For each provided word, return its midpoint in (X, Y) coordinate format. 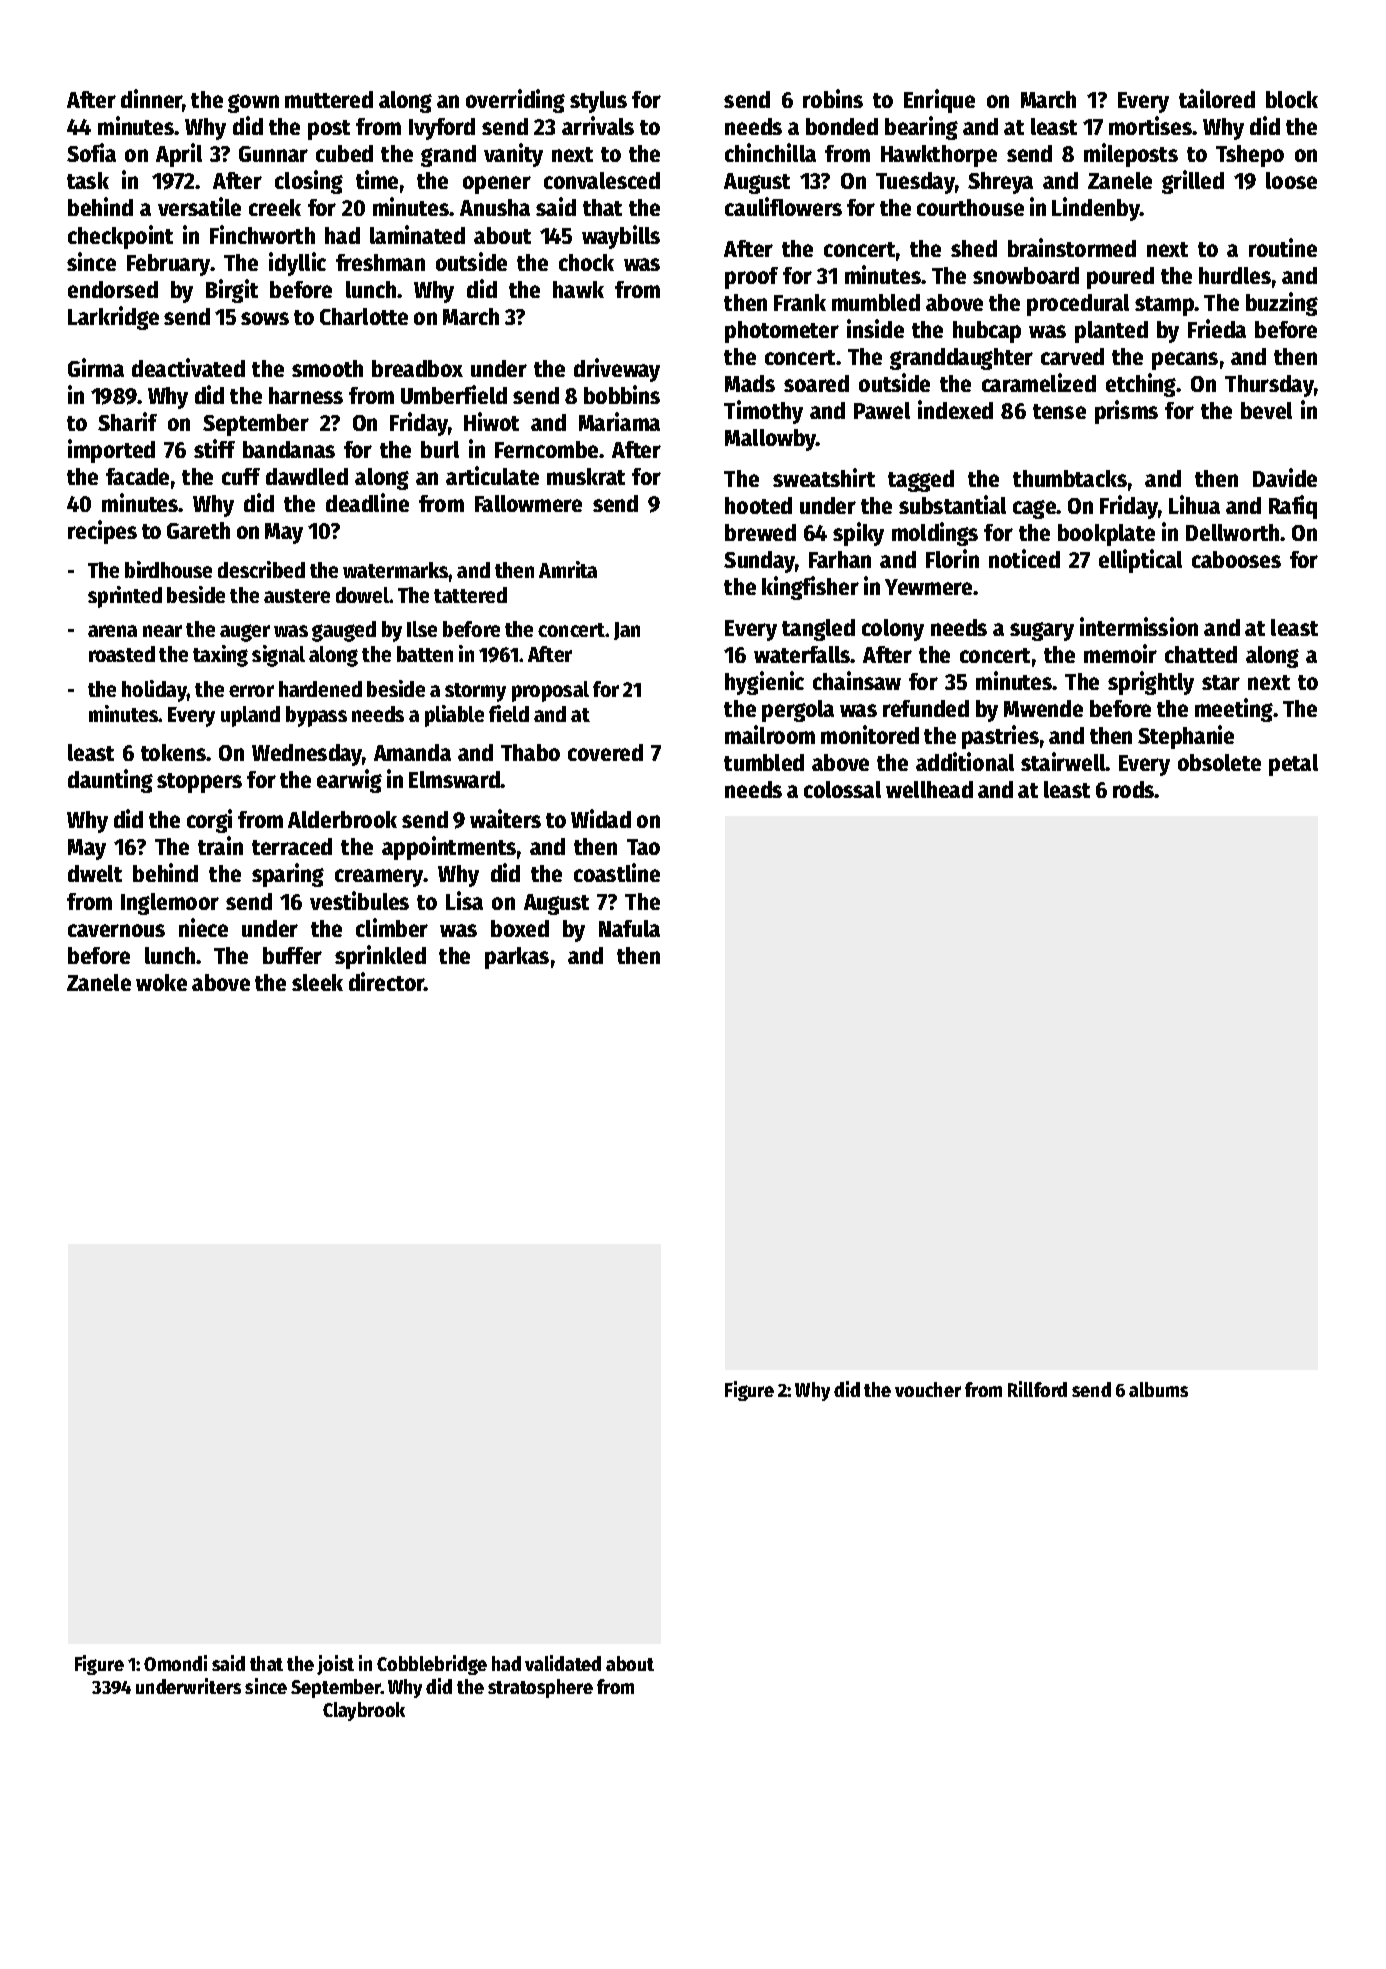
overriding (515, 101)
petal (1293, 765)
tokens (174, 752)
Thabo (530, 752)
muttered (329, 99)
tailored (1217, 98)
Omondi (175, 1663)
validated (563, 1663)
